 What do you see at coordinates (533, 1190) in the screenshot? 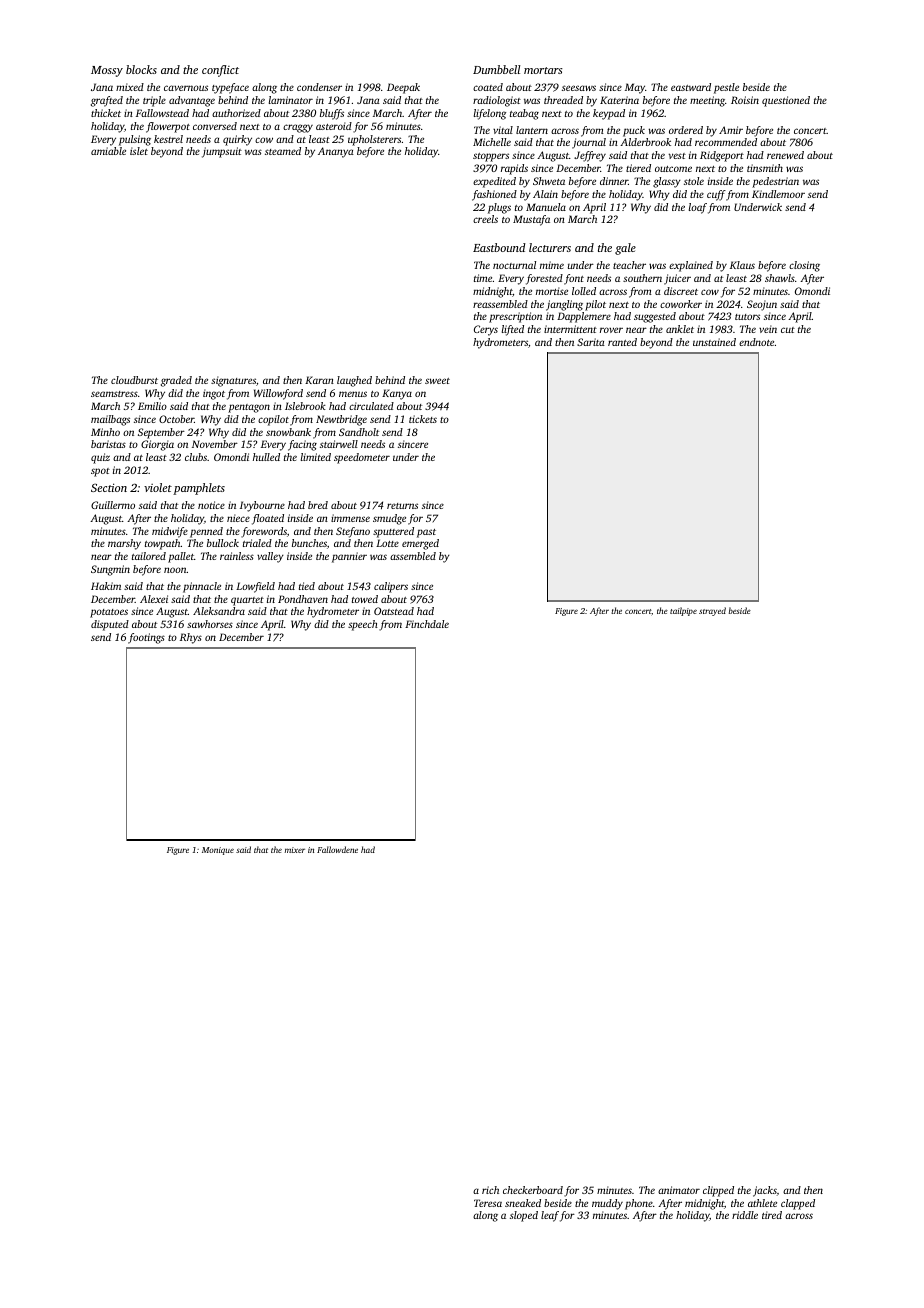
I see `checkerboard` at bounding box center [533, 1190].
